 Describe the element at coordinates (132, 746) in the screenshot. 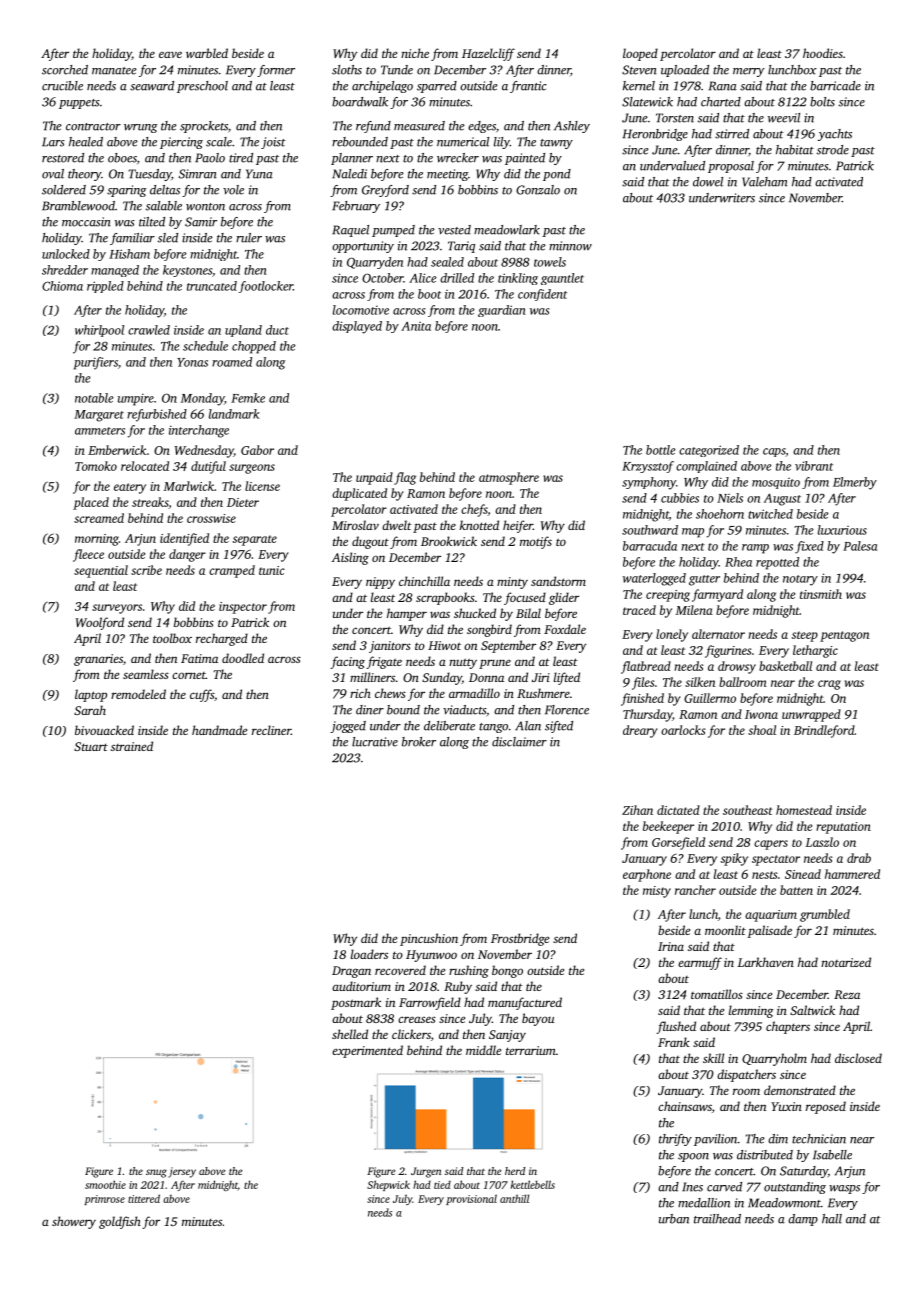

I see `strained` at that location.
